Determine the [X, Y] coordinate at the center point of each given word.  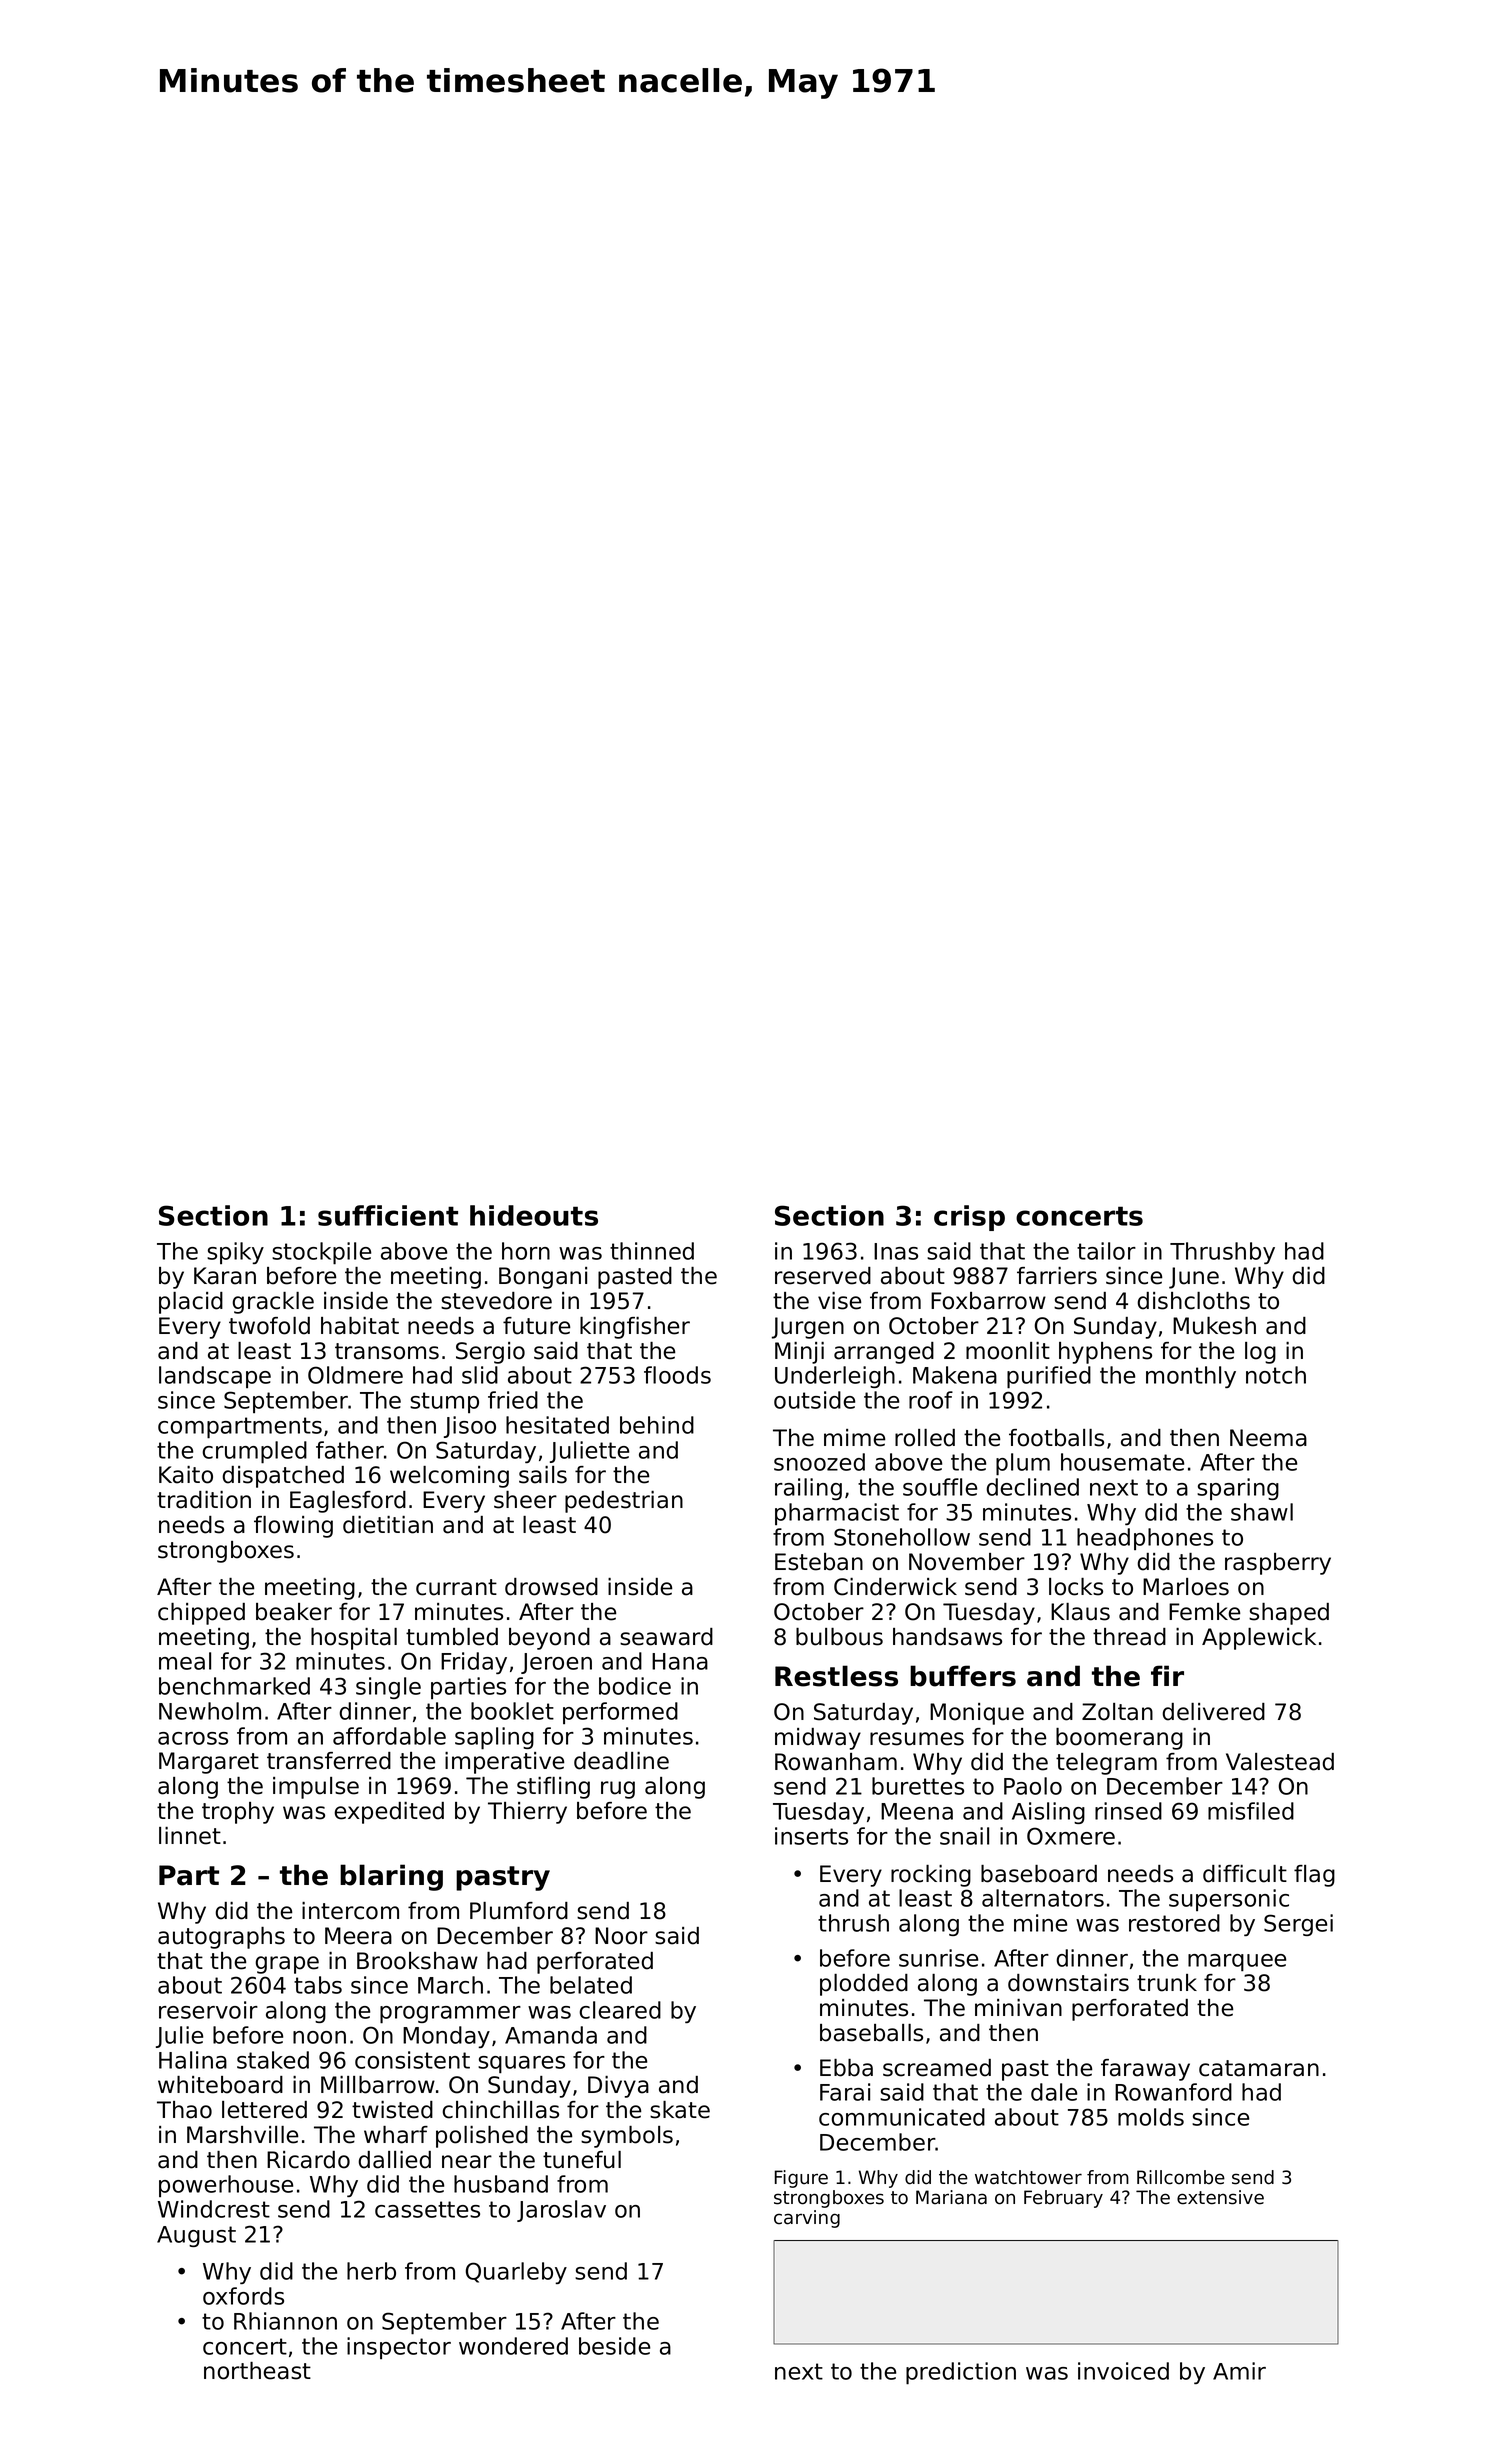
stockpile [321, 1253]
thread [1129, 1637]
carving [807, 2219]
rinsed [1128, 1811]
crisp [969, 1218]
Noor [621, 1936]
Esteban [819, 1562]
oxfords [243, 2296]
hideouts [534, 1215]
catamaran [1259, 2068]
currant [456, 1587]
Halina [193, 2060]
